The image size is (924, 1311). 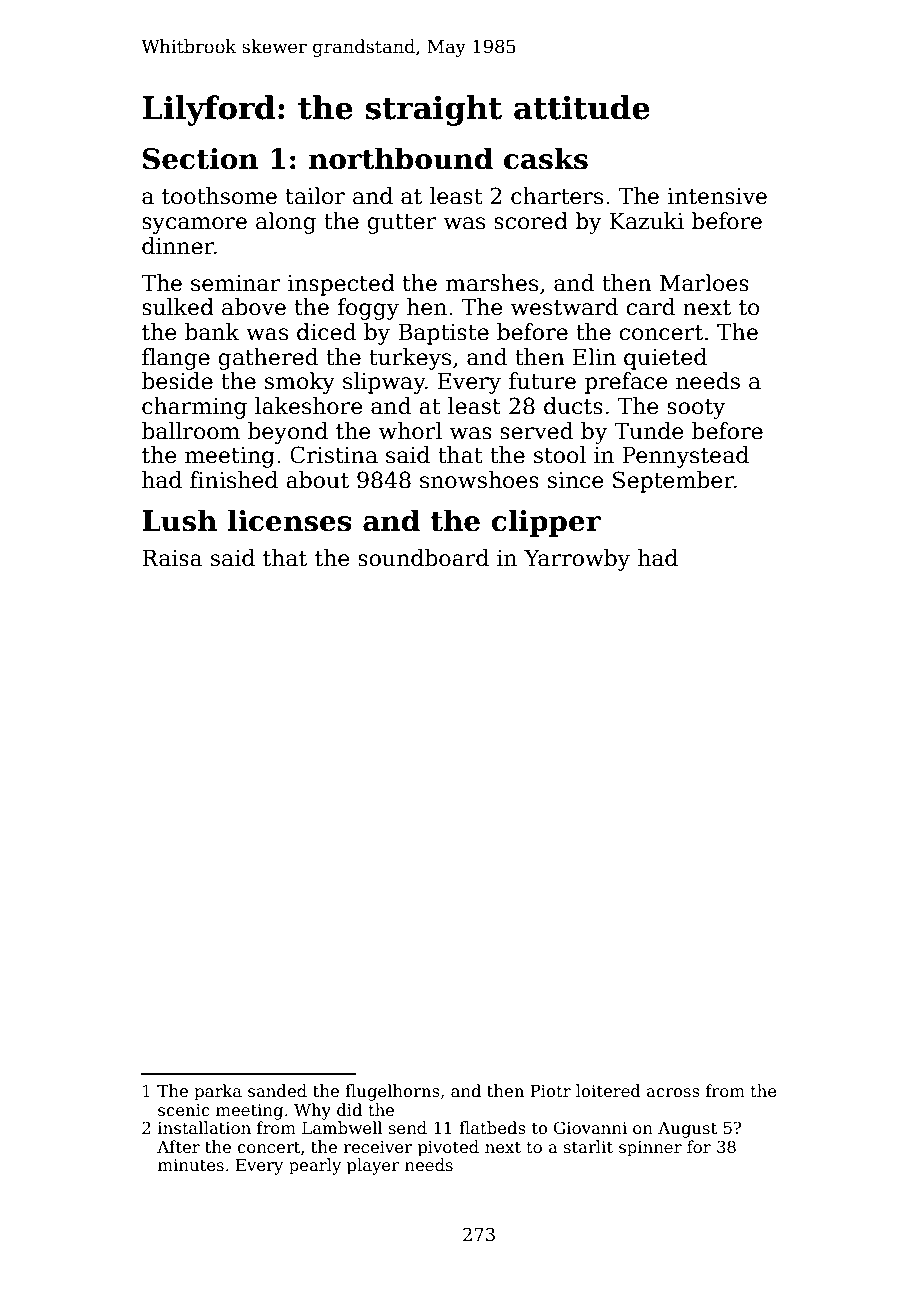 What do you see at coordinates (546, 158) in the screenshot?
I see `casks` at bounding box center [546, 158].
